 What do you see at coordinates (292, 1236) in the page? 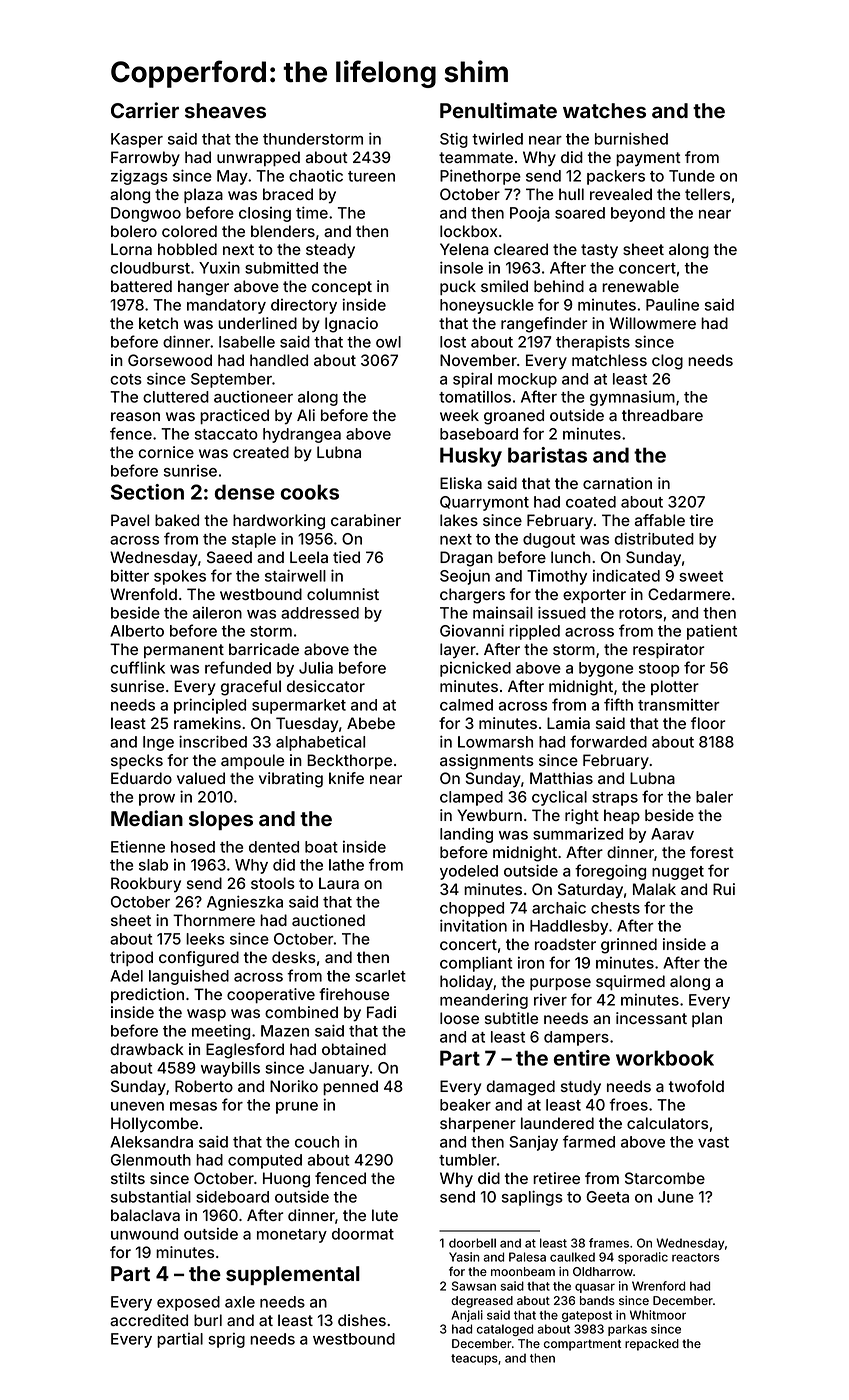
I see `monetary` at bounding box center [292, 1236].
